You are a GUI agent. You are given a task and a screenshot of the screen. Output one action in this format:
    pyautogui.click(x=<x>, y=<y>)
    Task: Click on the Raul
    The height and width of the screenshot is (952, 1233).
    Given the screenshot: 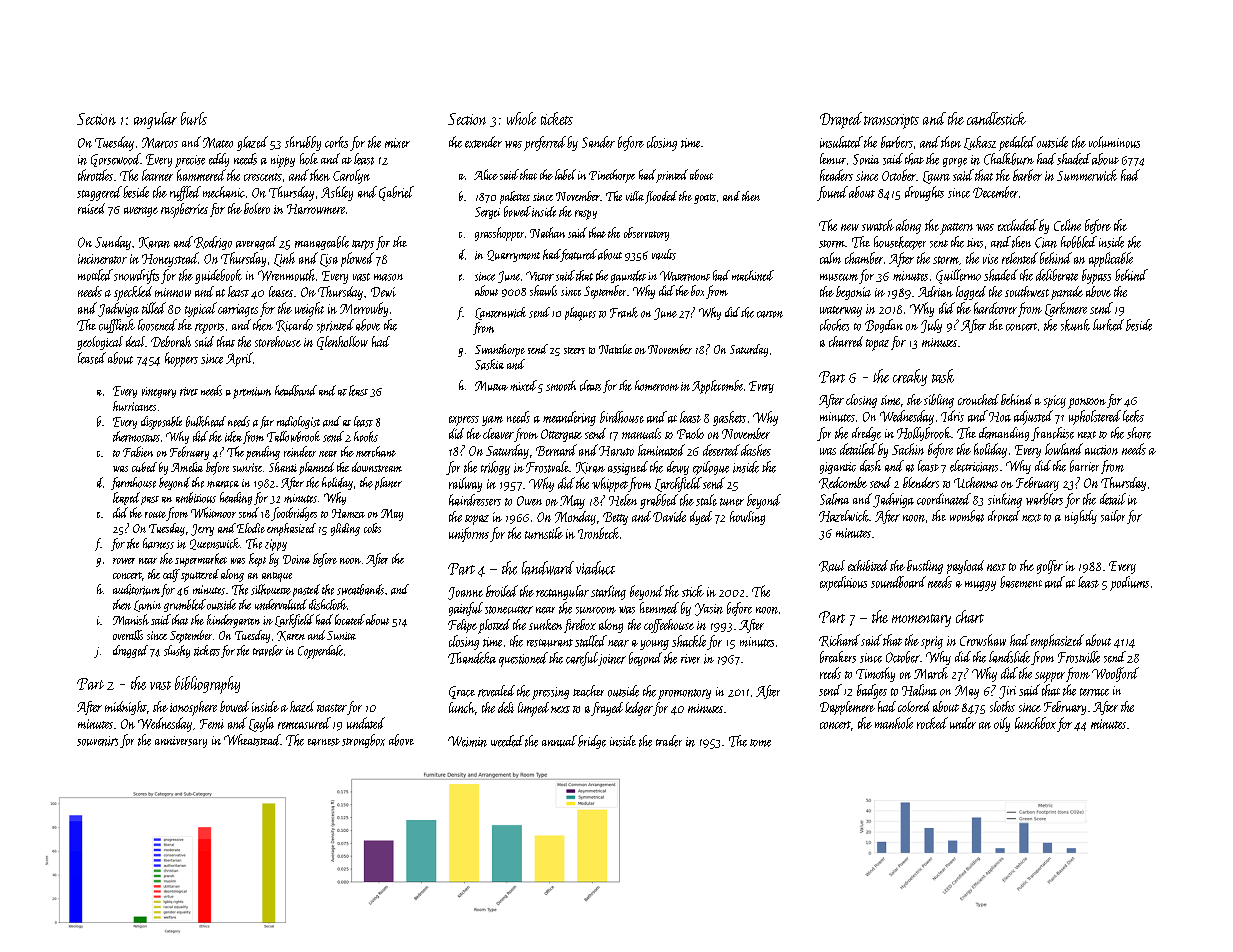 What is the action you would take?
    pyautogui.click(x=832, y=566)
